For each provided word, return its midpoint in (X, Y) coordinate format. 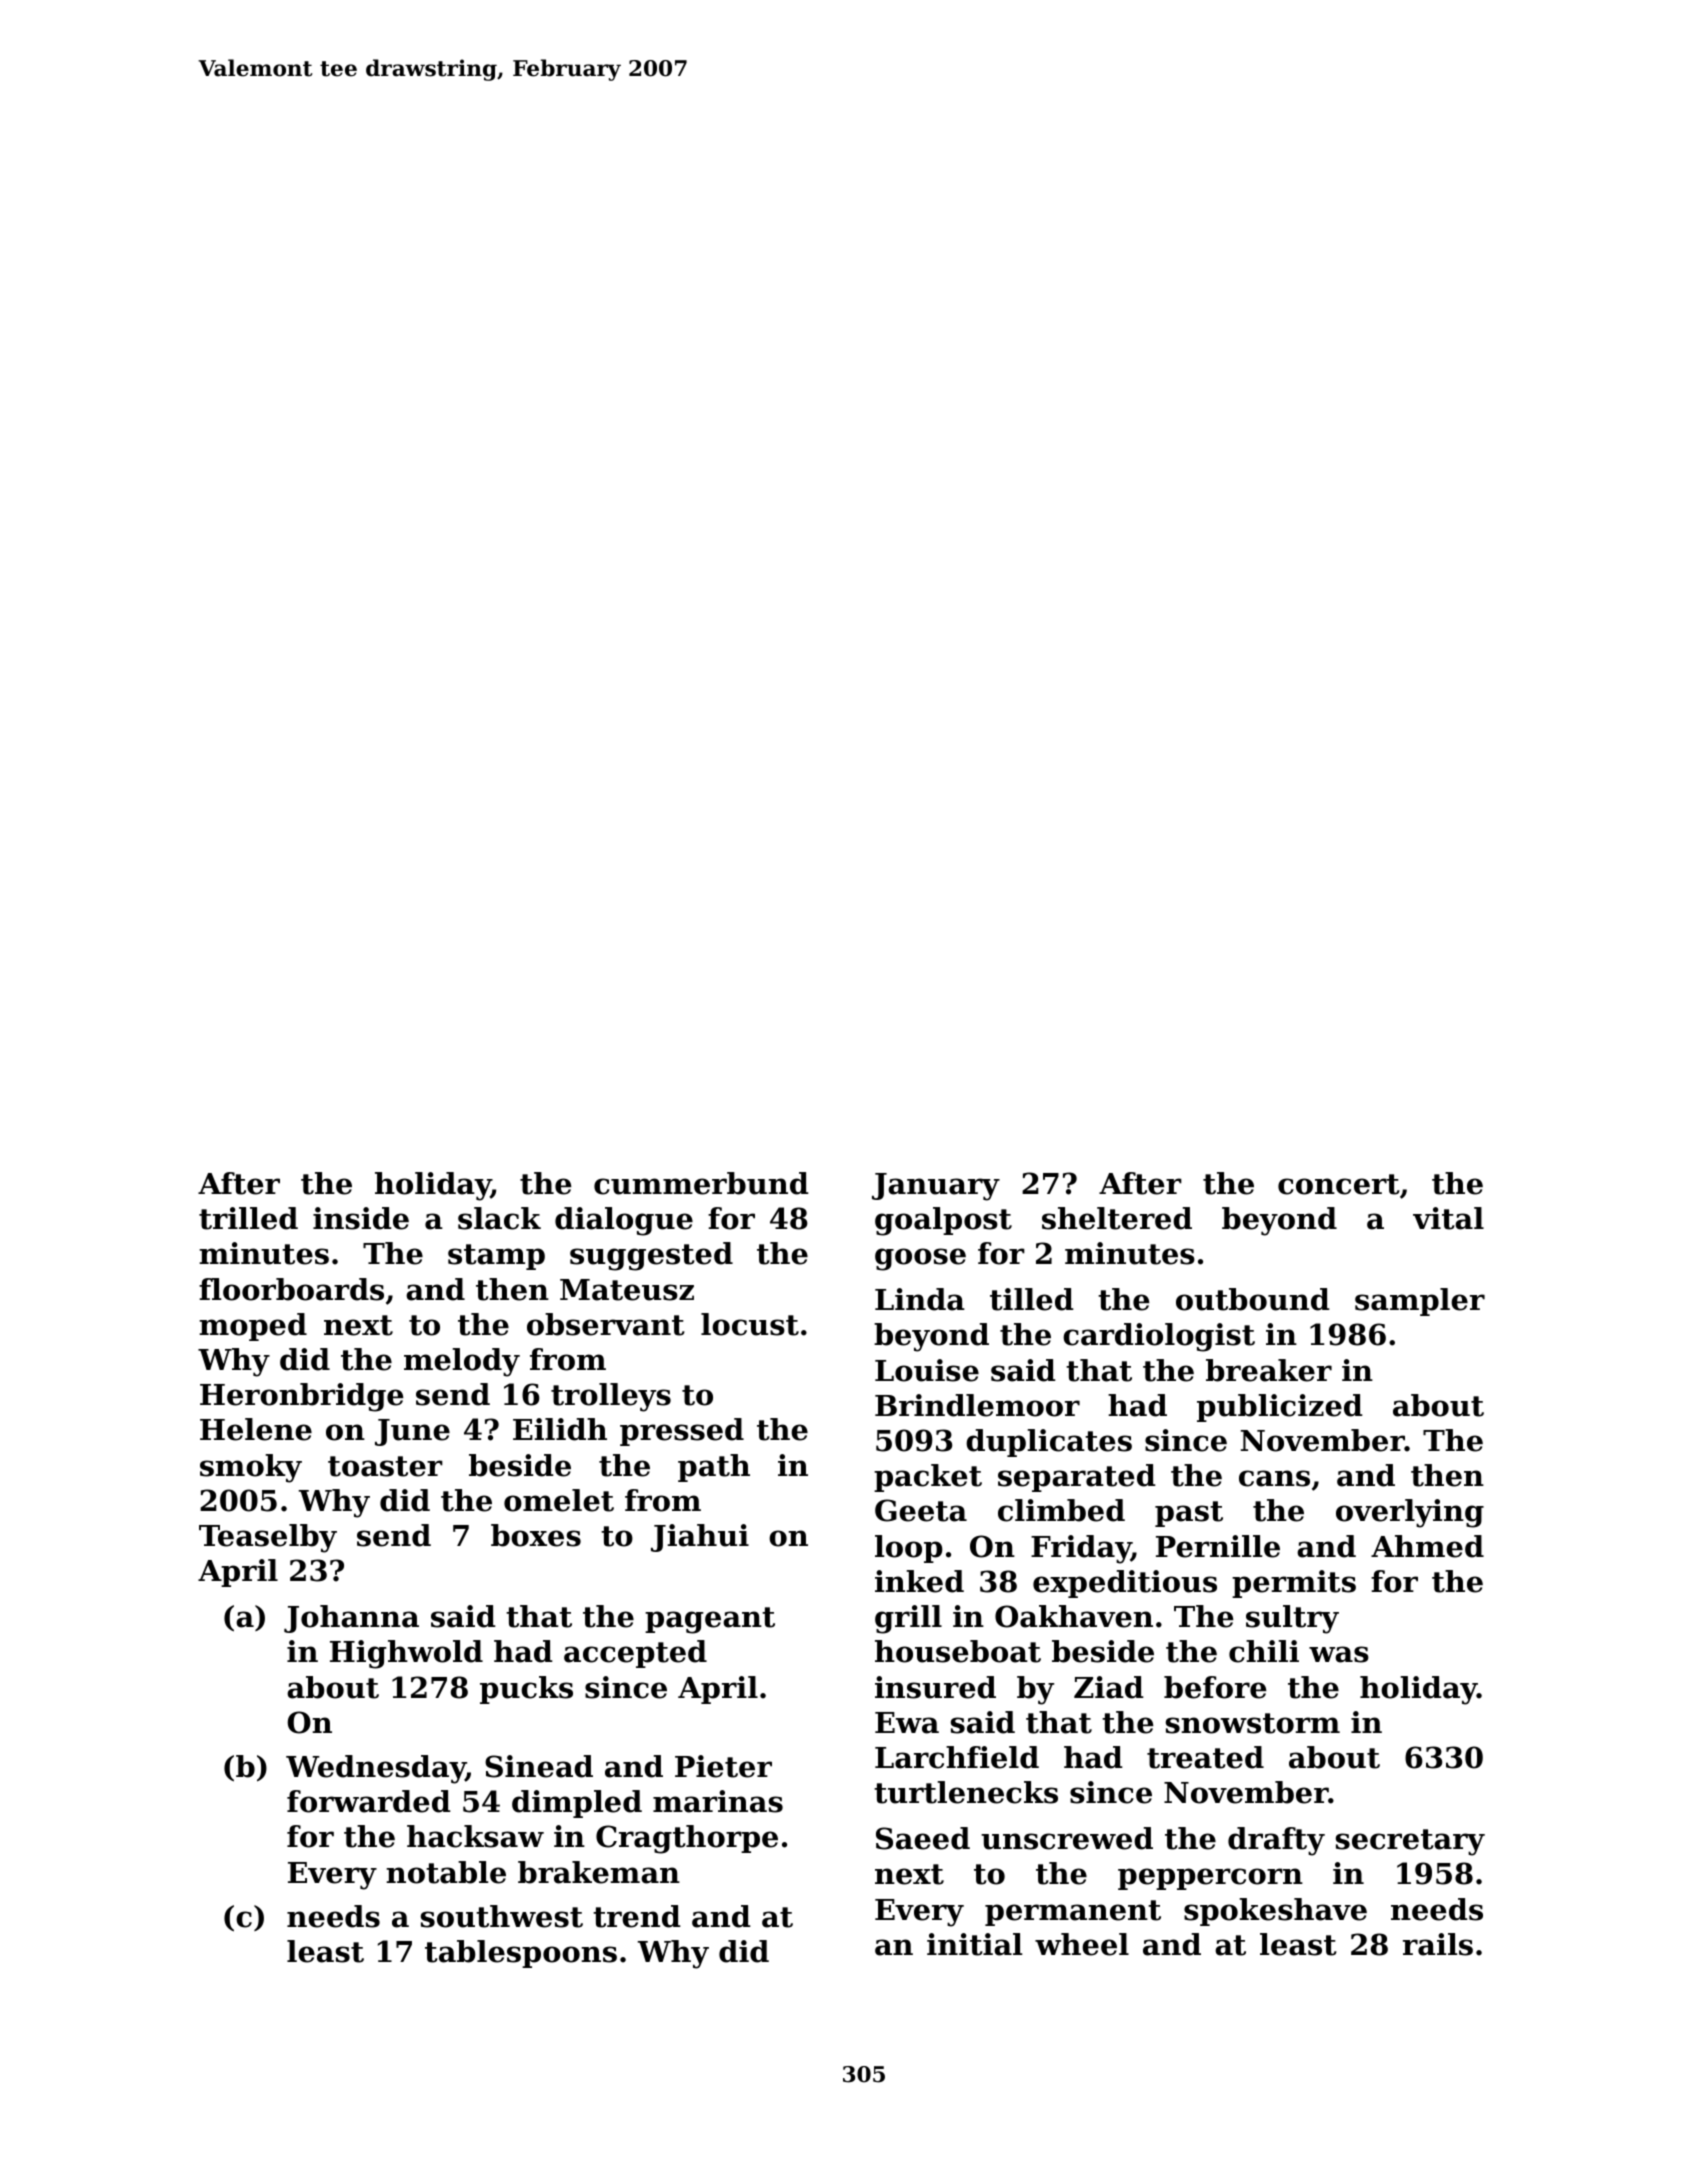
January (936, 1187)
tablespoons (521, 1954)
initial (975, 1944)
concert (1339, 1184)
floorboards (291, 1289)
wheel (1082, 1944)
